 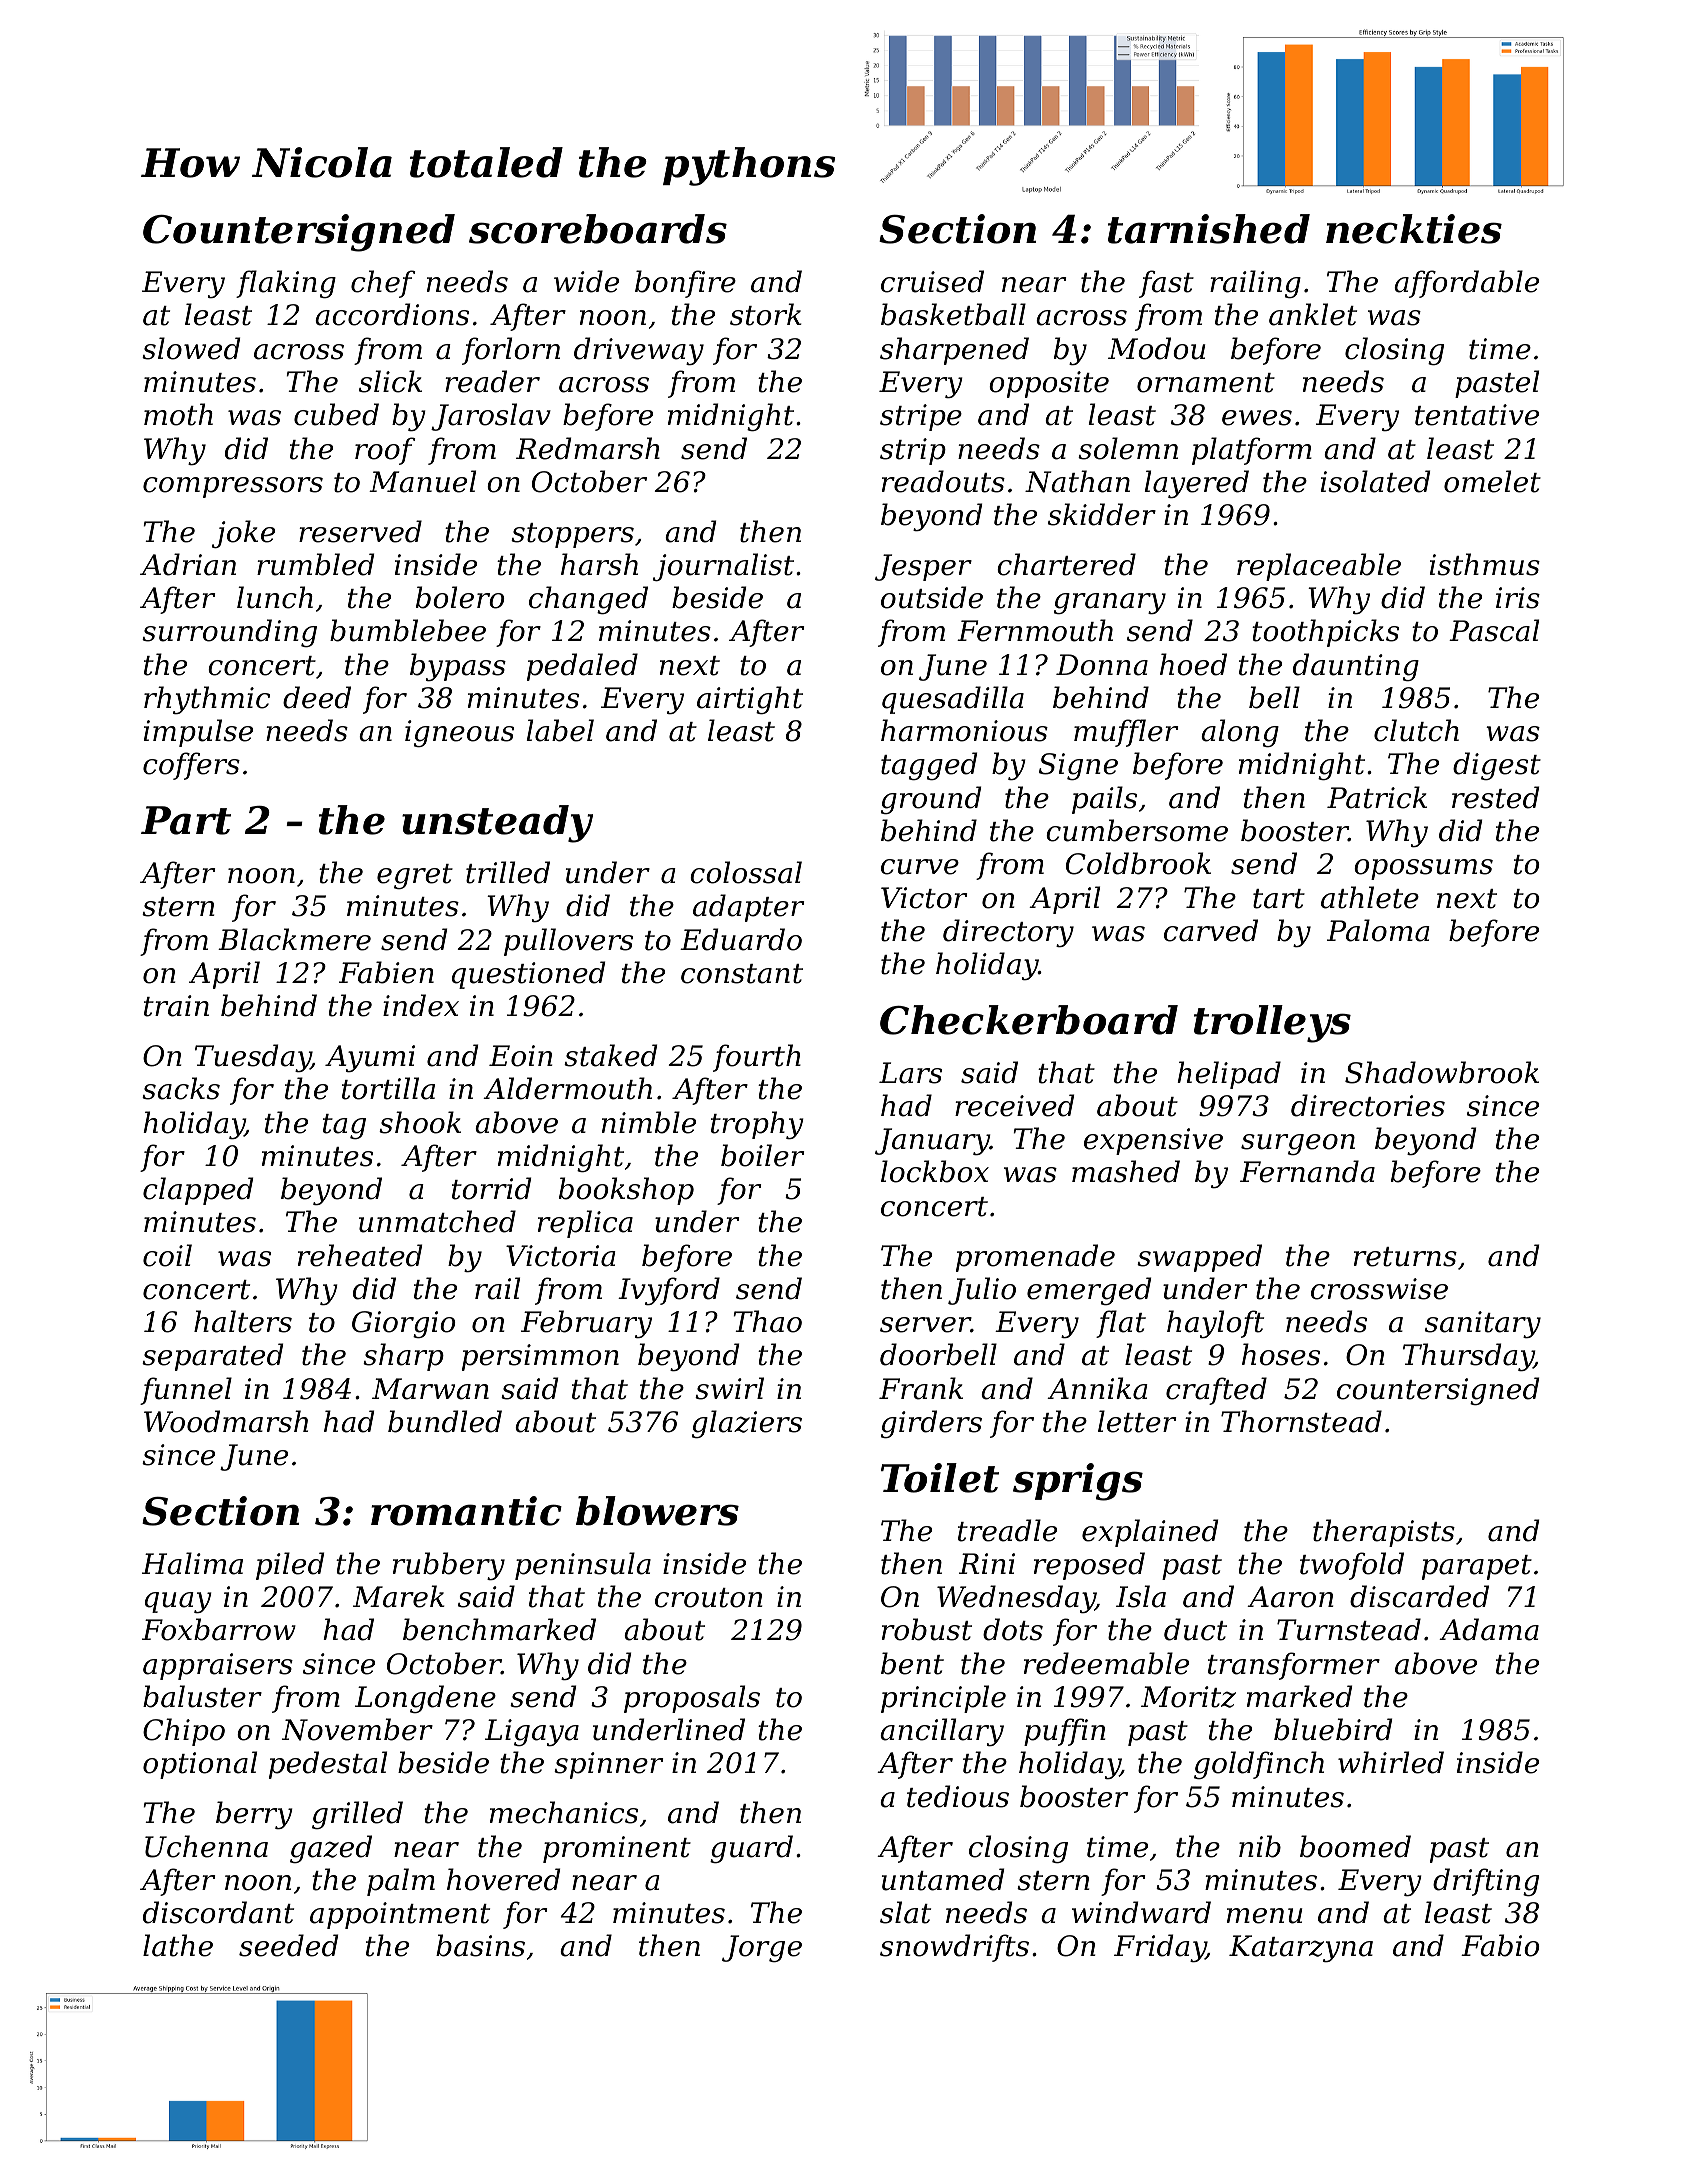 I want to click on moth, so click(x=178, y=414).
